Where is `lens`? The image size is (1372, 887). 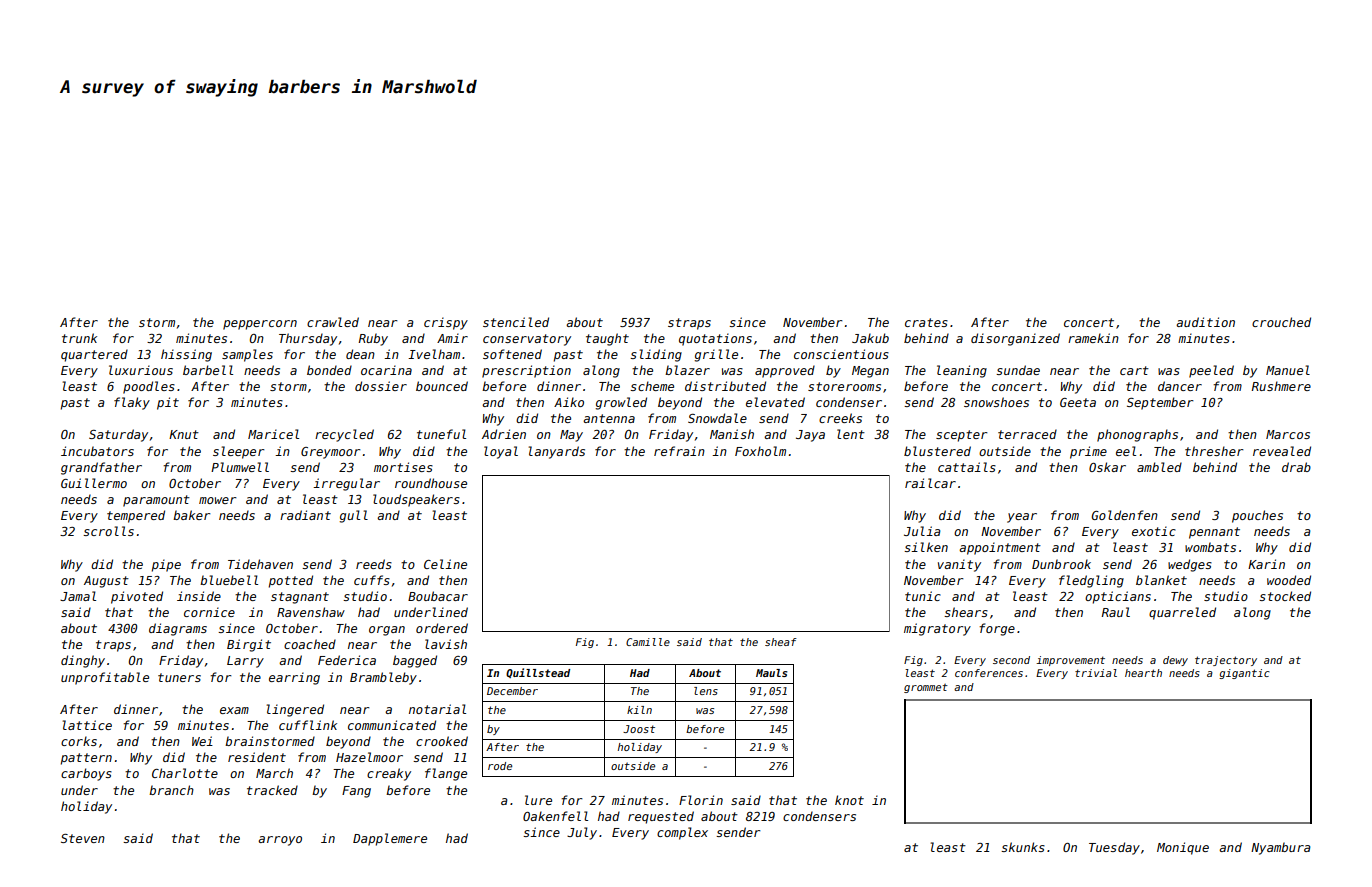 lens is located at coordinates (706, 691).
